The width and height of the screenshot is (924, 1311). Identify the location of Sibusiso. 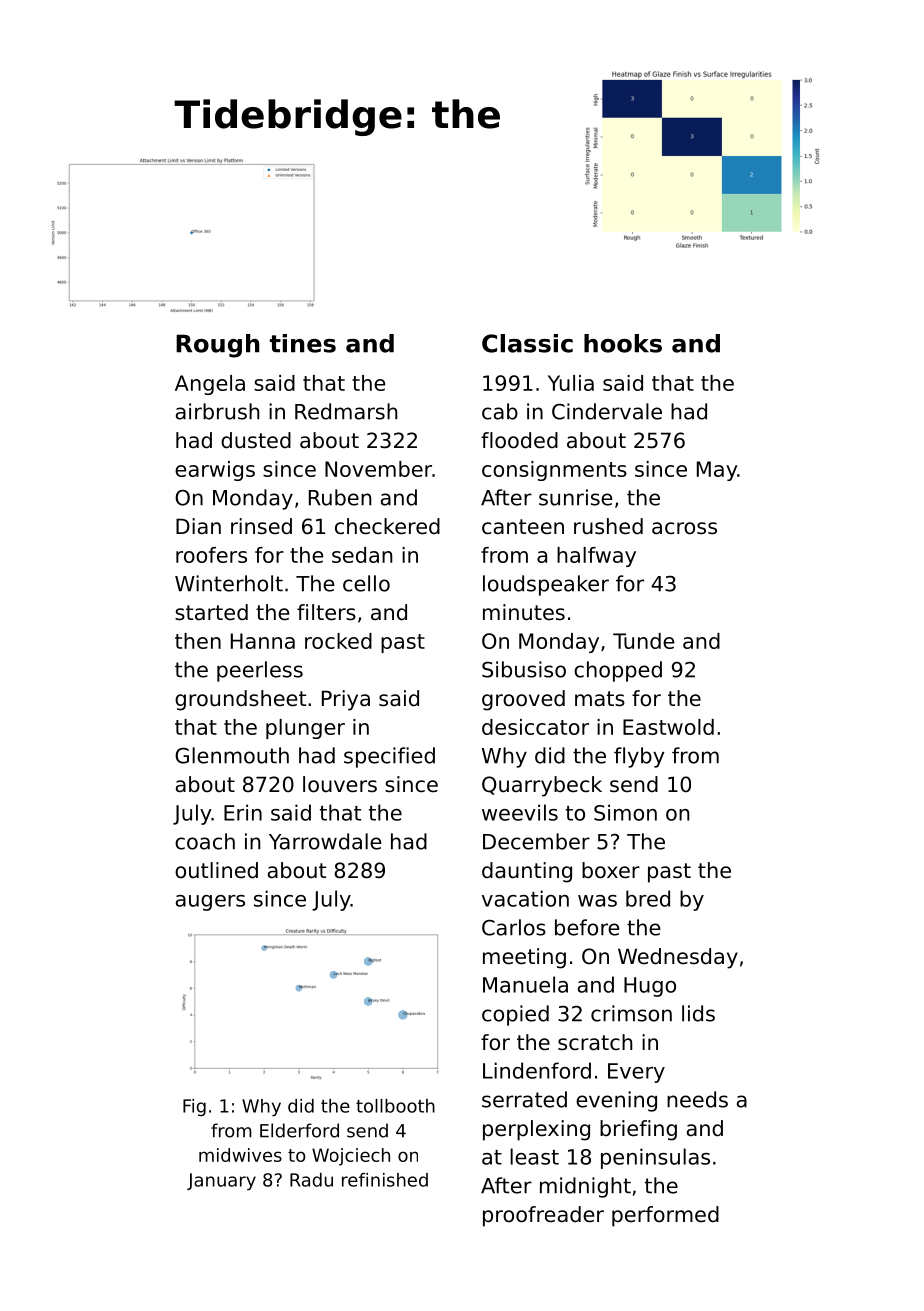
(524, 669).
